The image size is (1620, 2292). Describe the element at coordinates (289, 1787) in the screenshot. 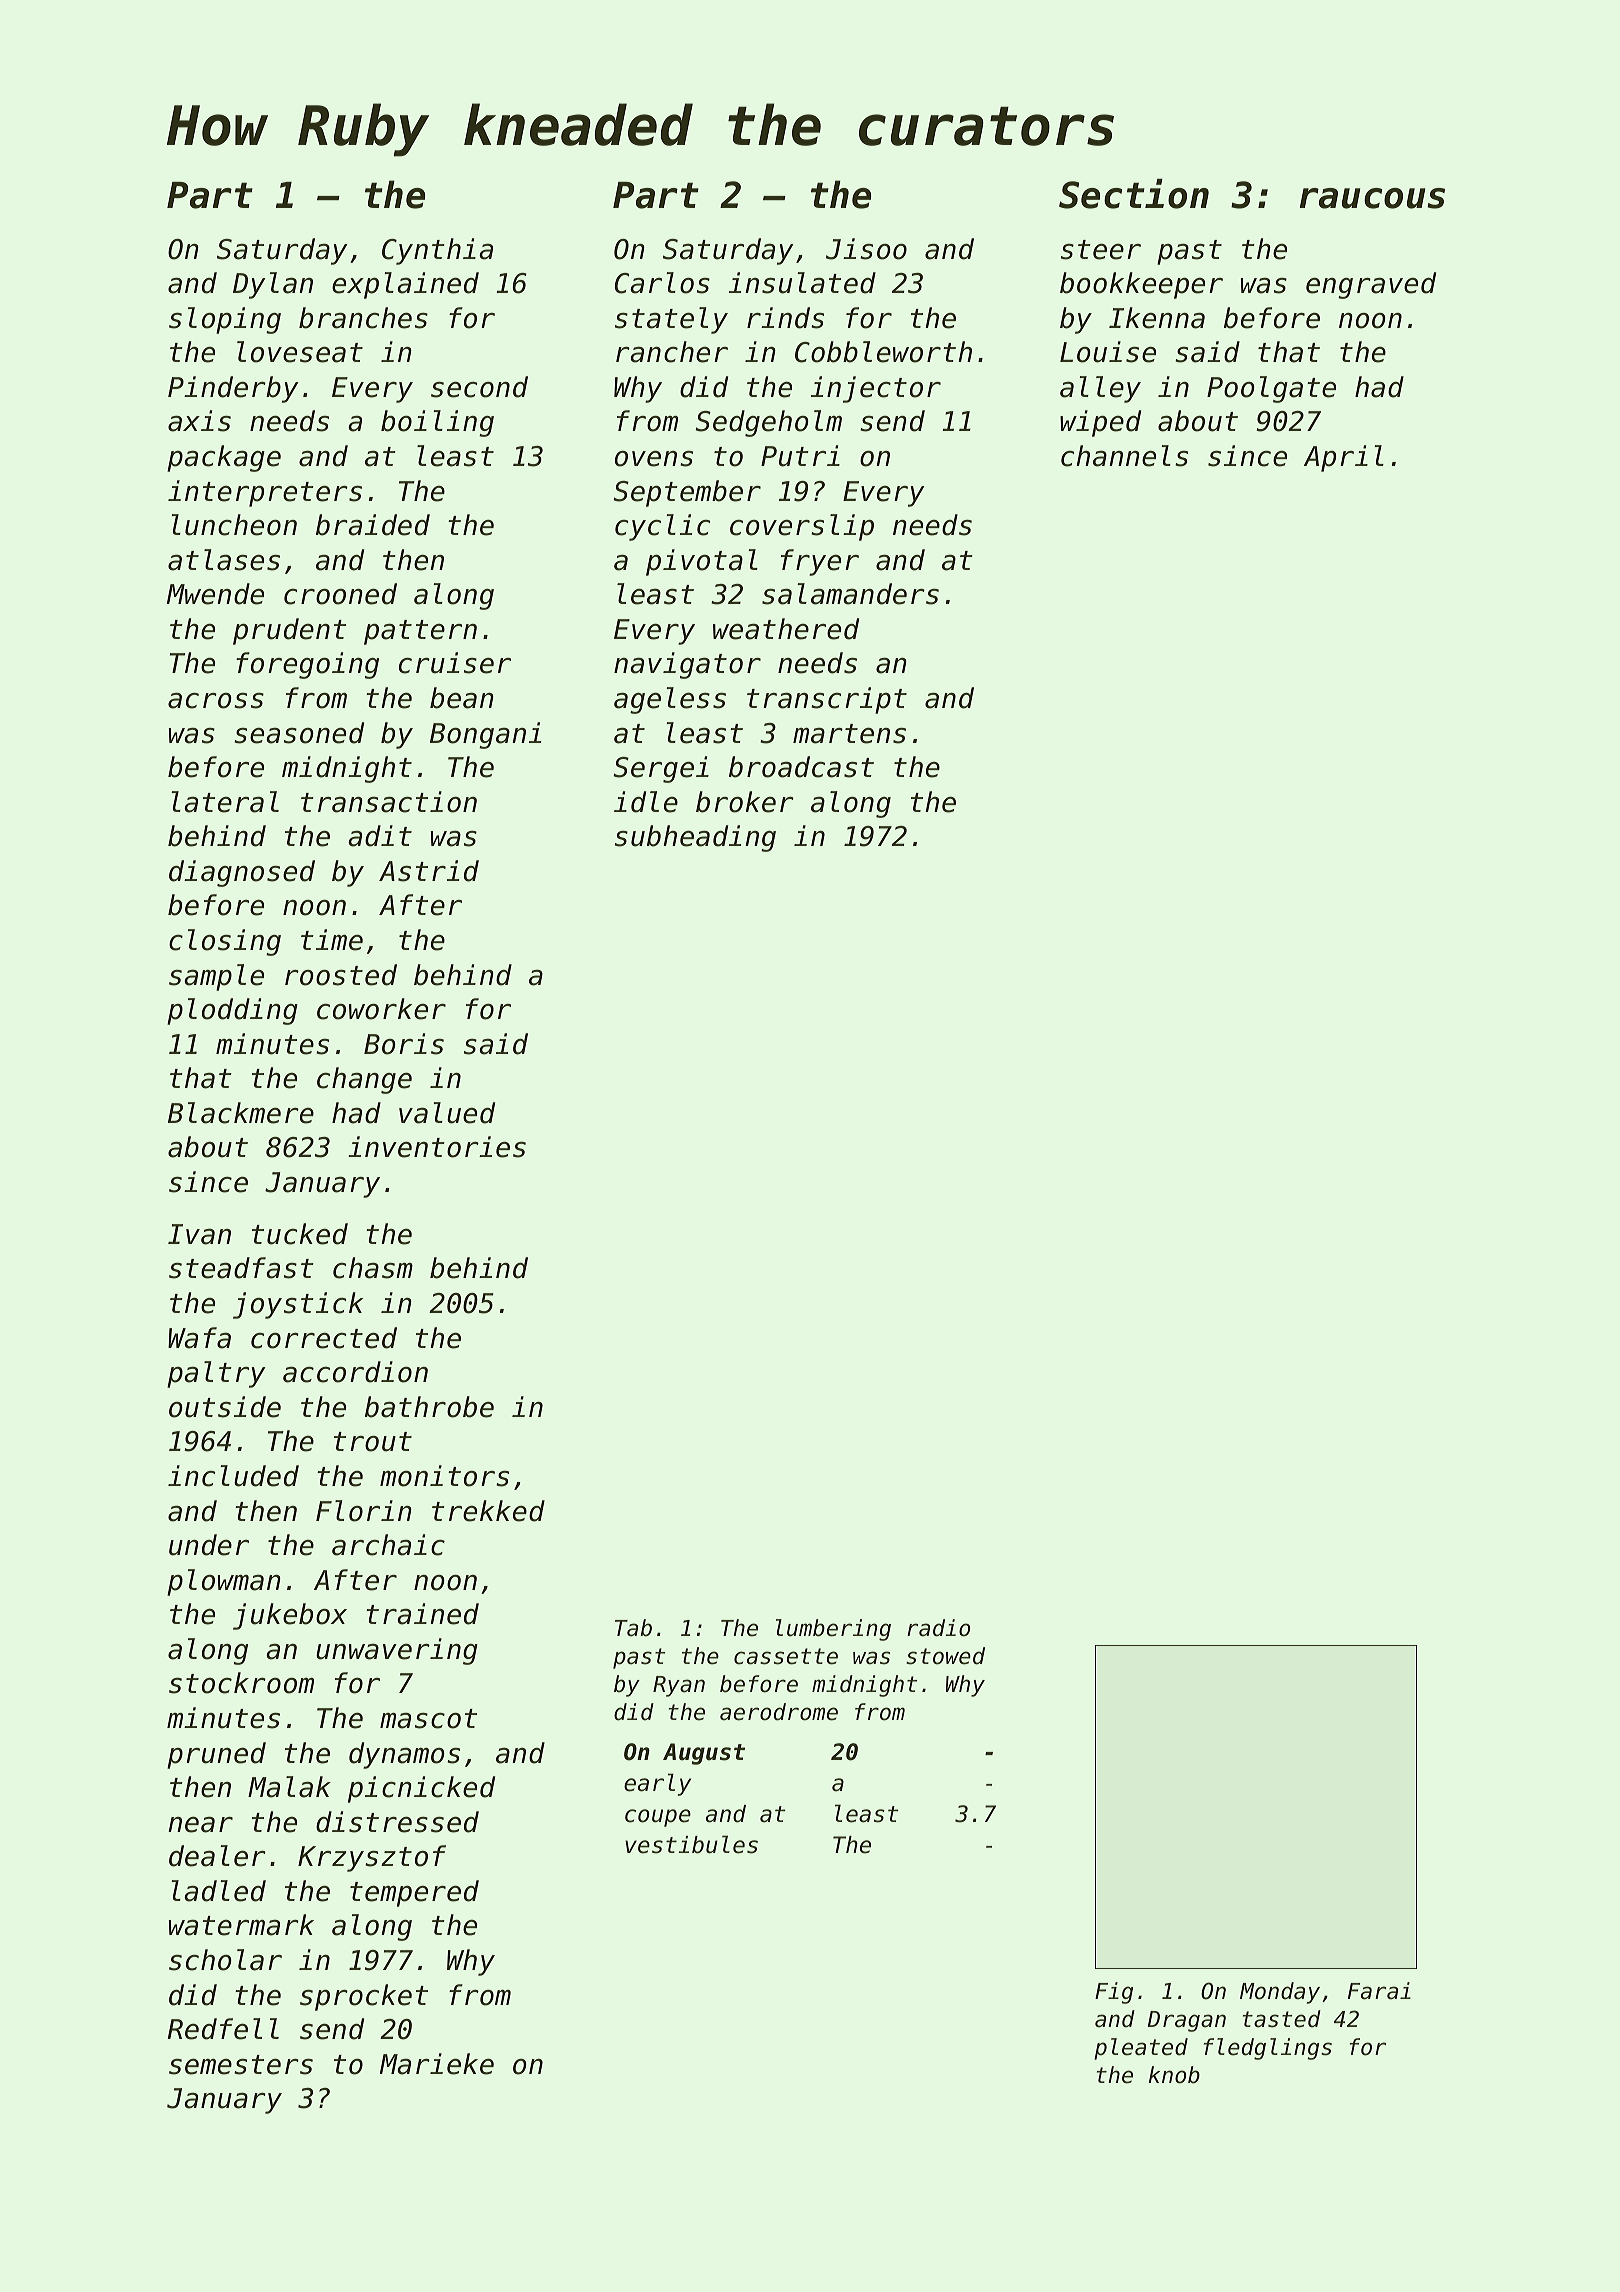

I see `Malak` at that location.
